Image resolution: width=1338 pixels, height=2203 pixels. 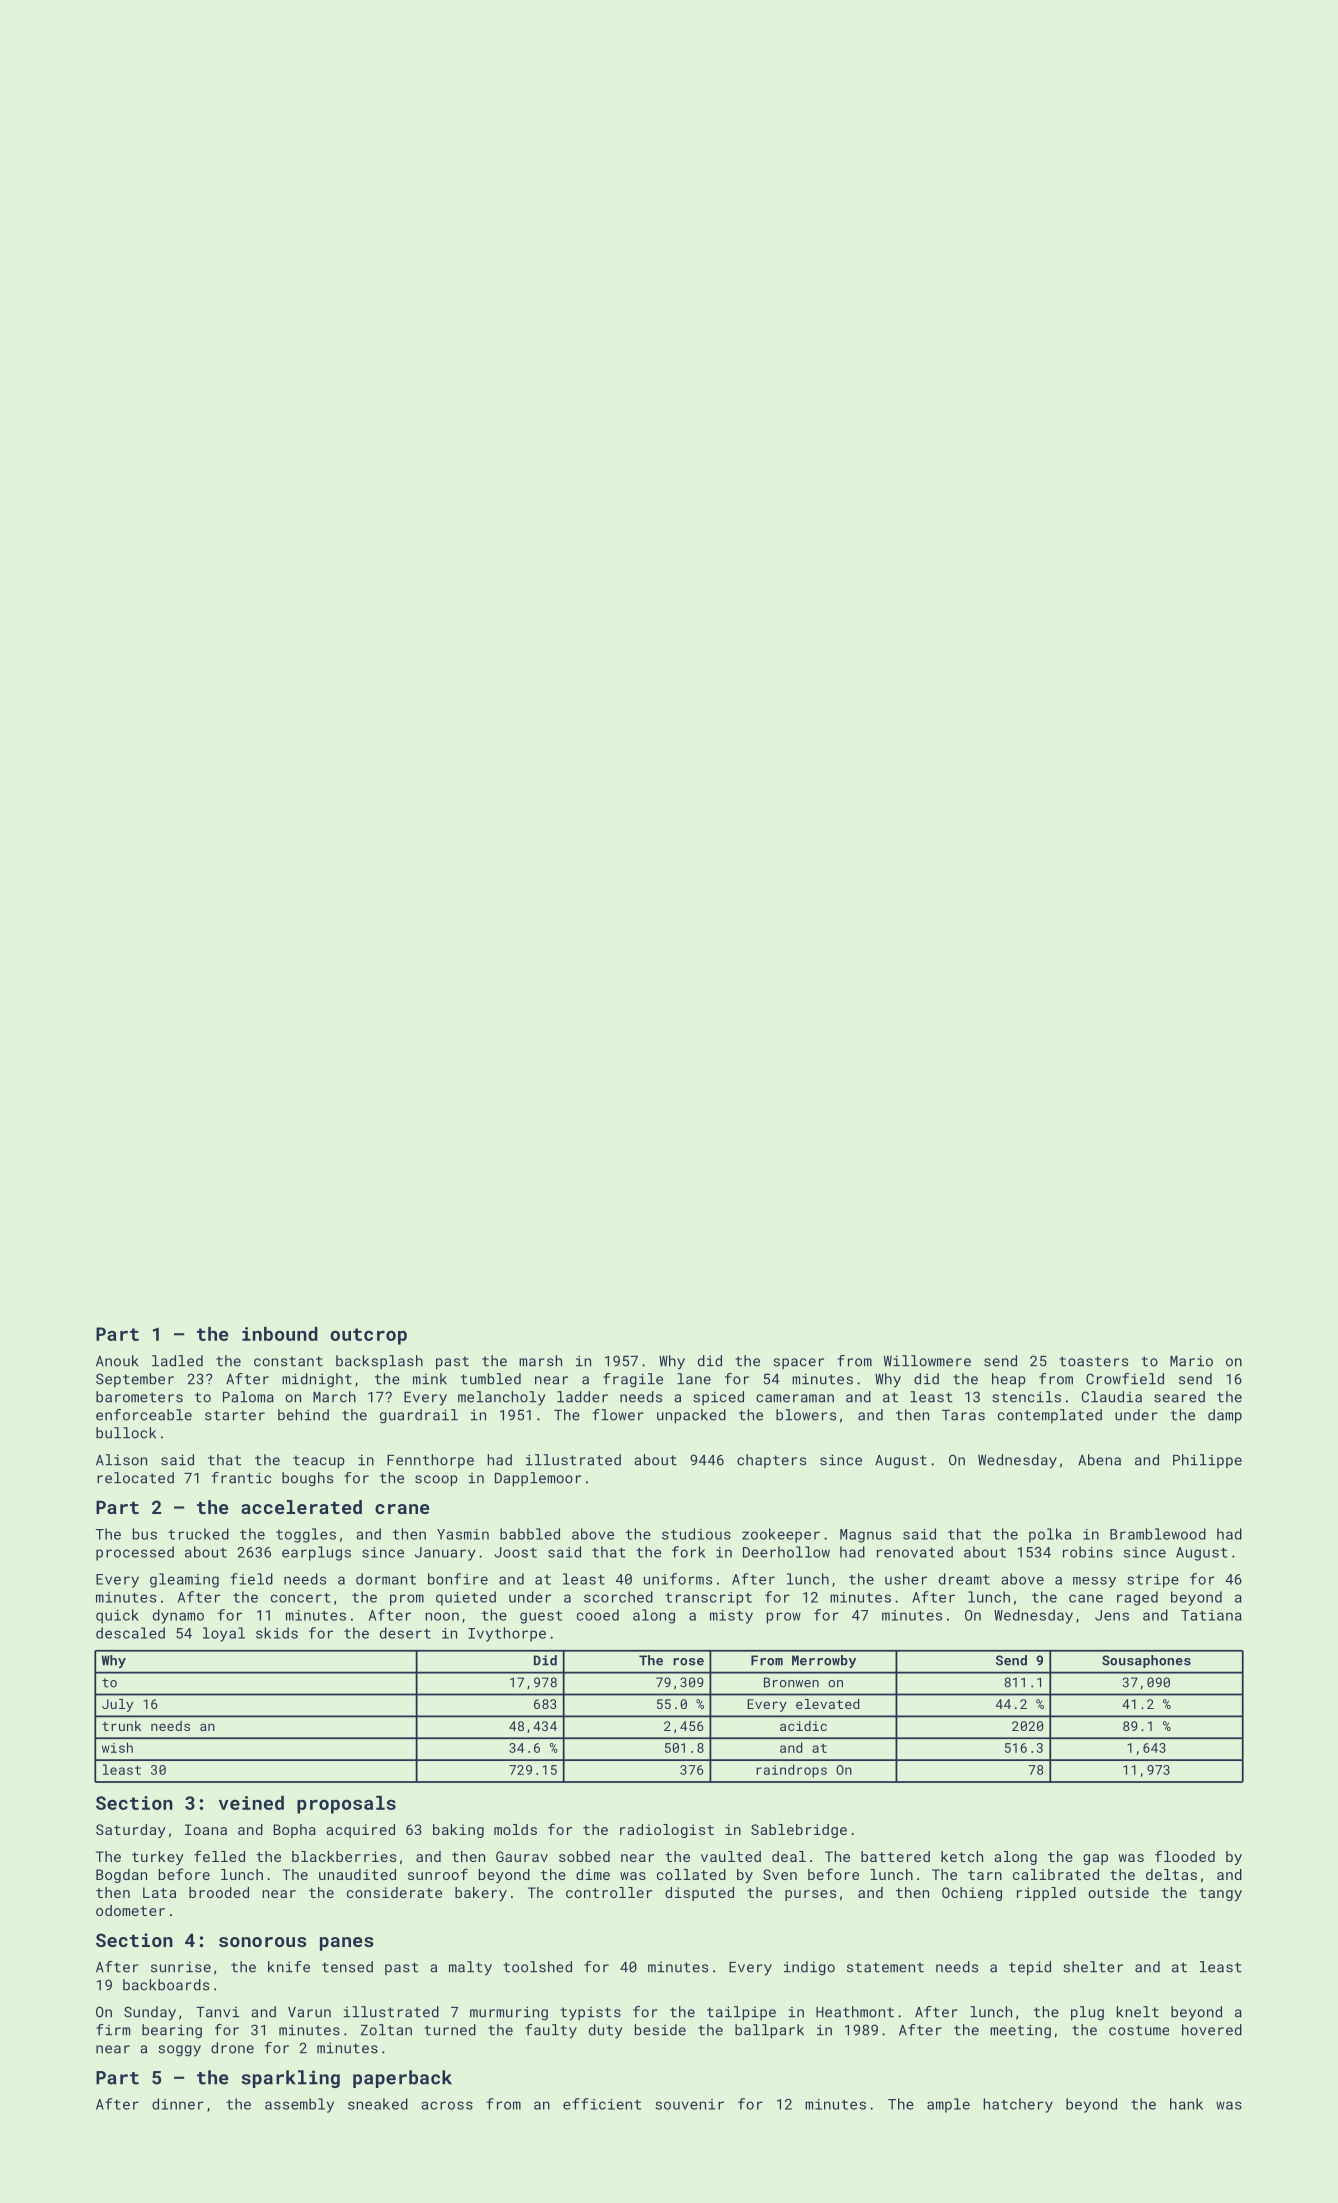 I want to click on spacer, so click(x=798, y=1363).
